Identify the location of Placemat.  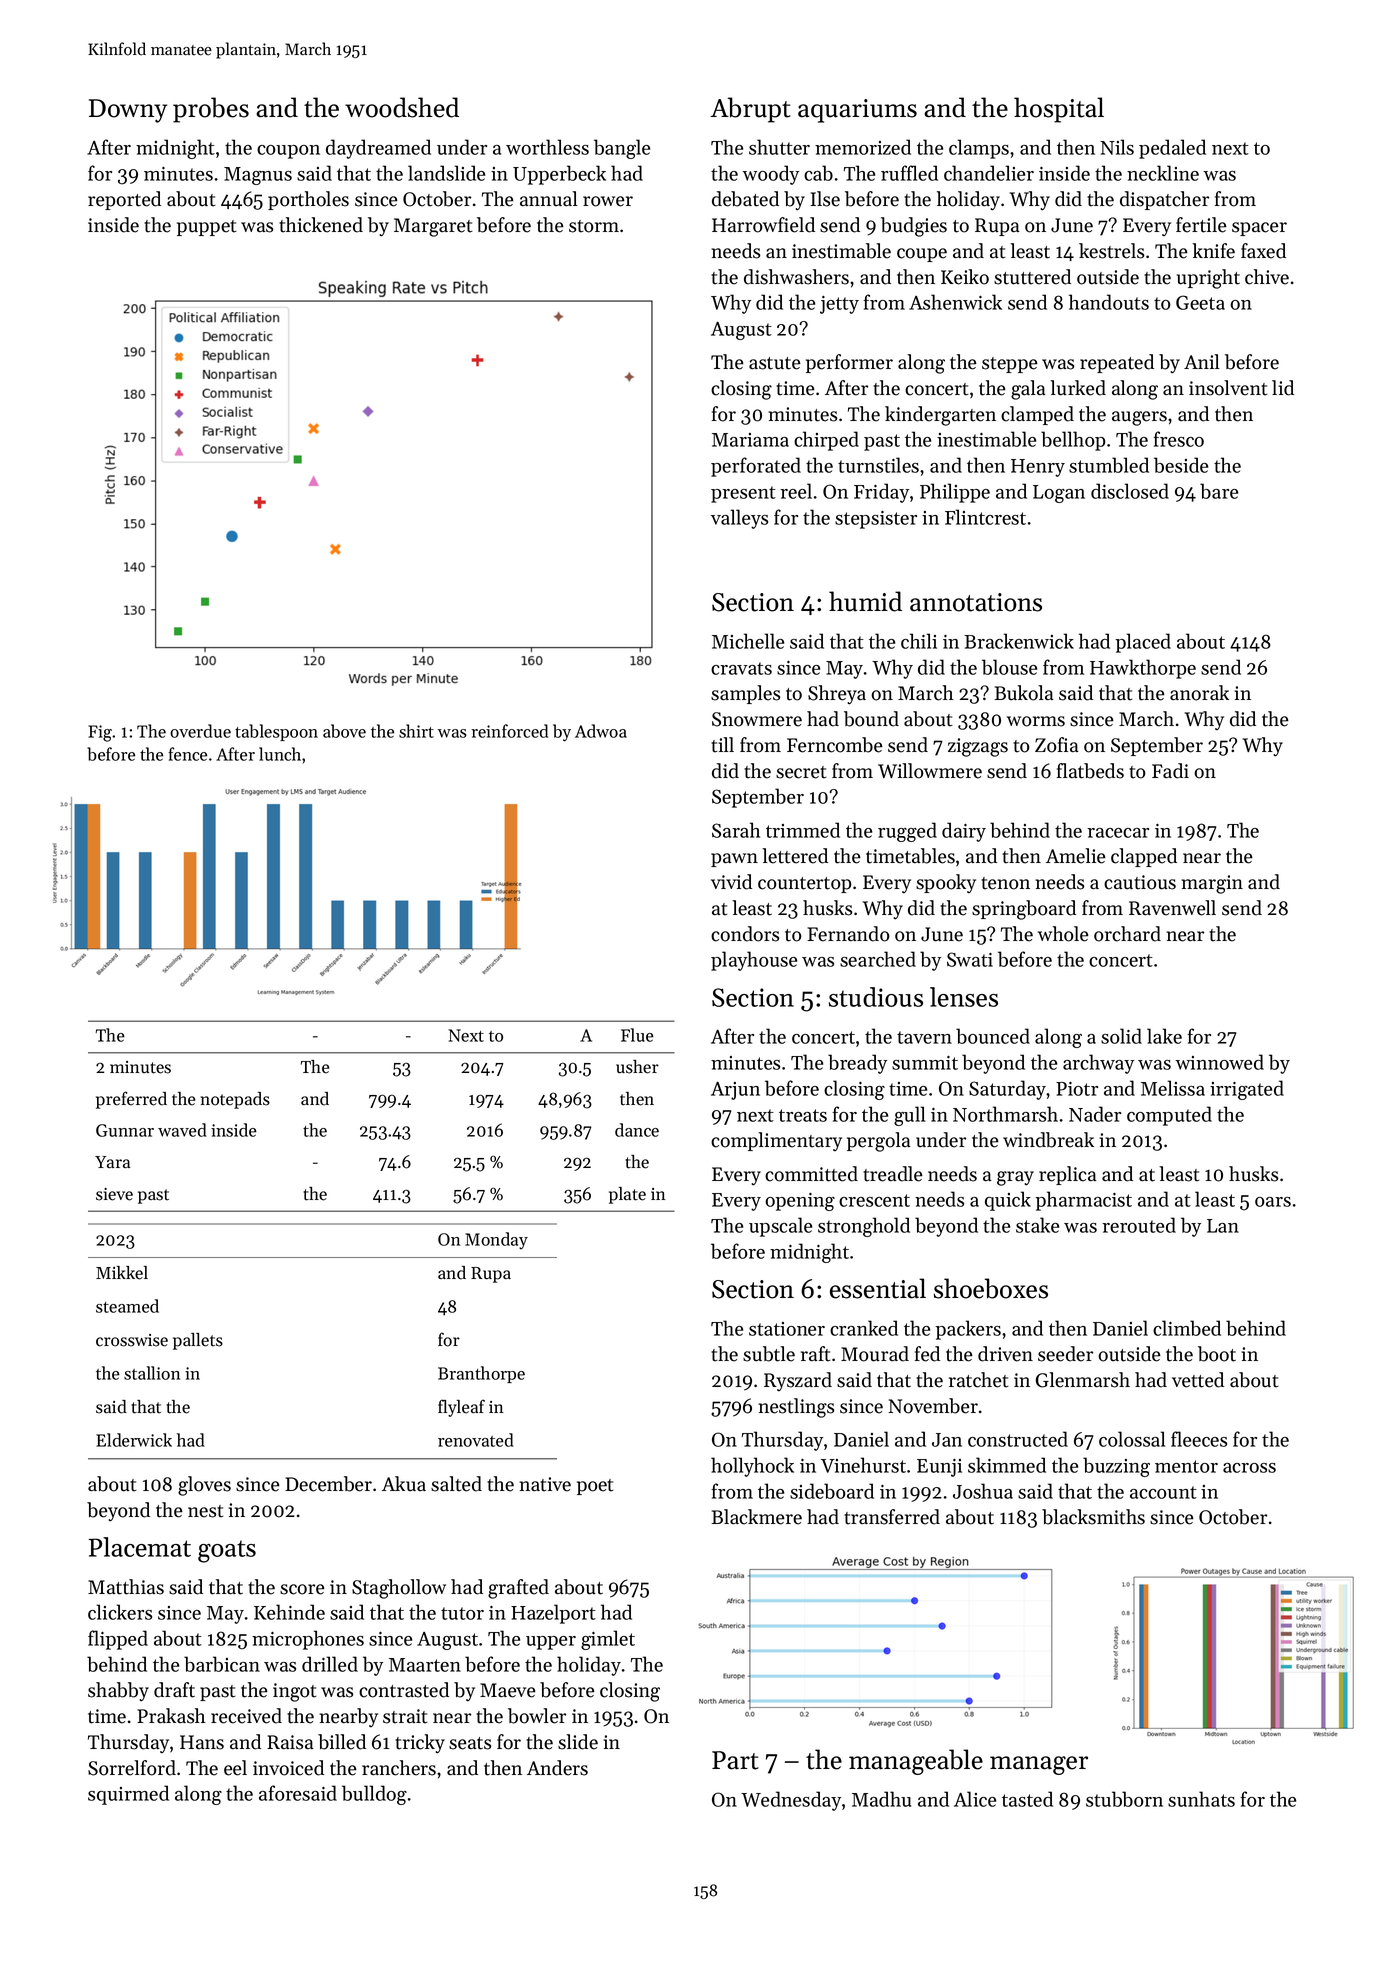
(140, 1547).
